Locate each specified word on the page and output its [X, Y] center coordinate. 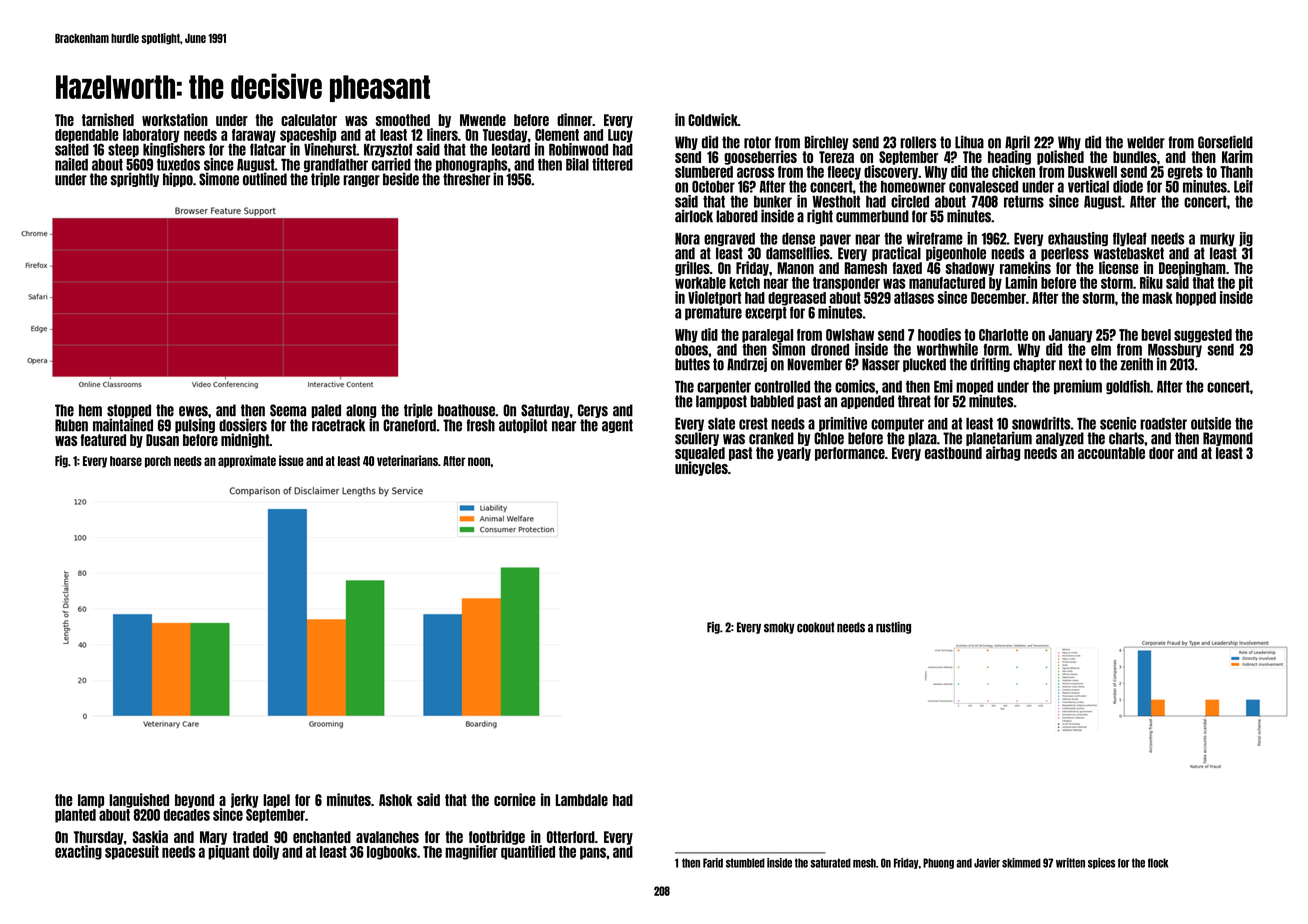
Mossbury [1175, 351]
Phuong [938, 863]
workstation [175, 119]
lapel [276, 801]
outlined [265, 179]
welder [1146, 142]
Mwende [483, 120]
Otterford [571, 837]
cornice [515, 799]
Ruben [71, 425]
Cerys [593, 411]
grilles [692, 268]
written [1070, 863]
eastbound [953, 453]
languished [139, 800]
